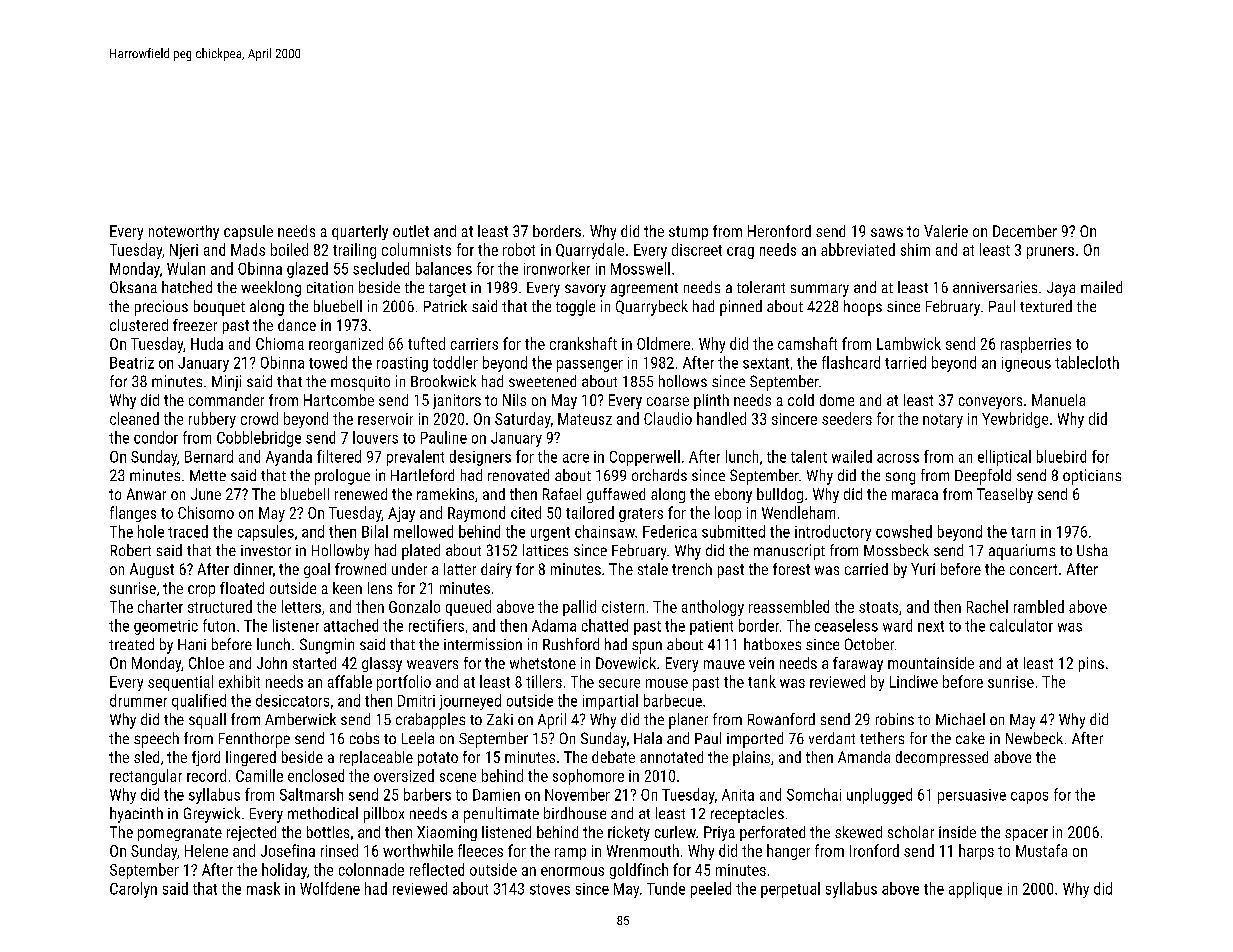 The height and width of the screenshot is (952, 1233). Describe the element at coordinates (131, 644) in the screenshot. I see `treated` at that location.
